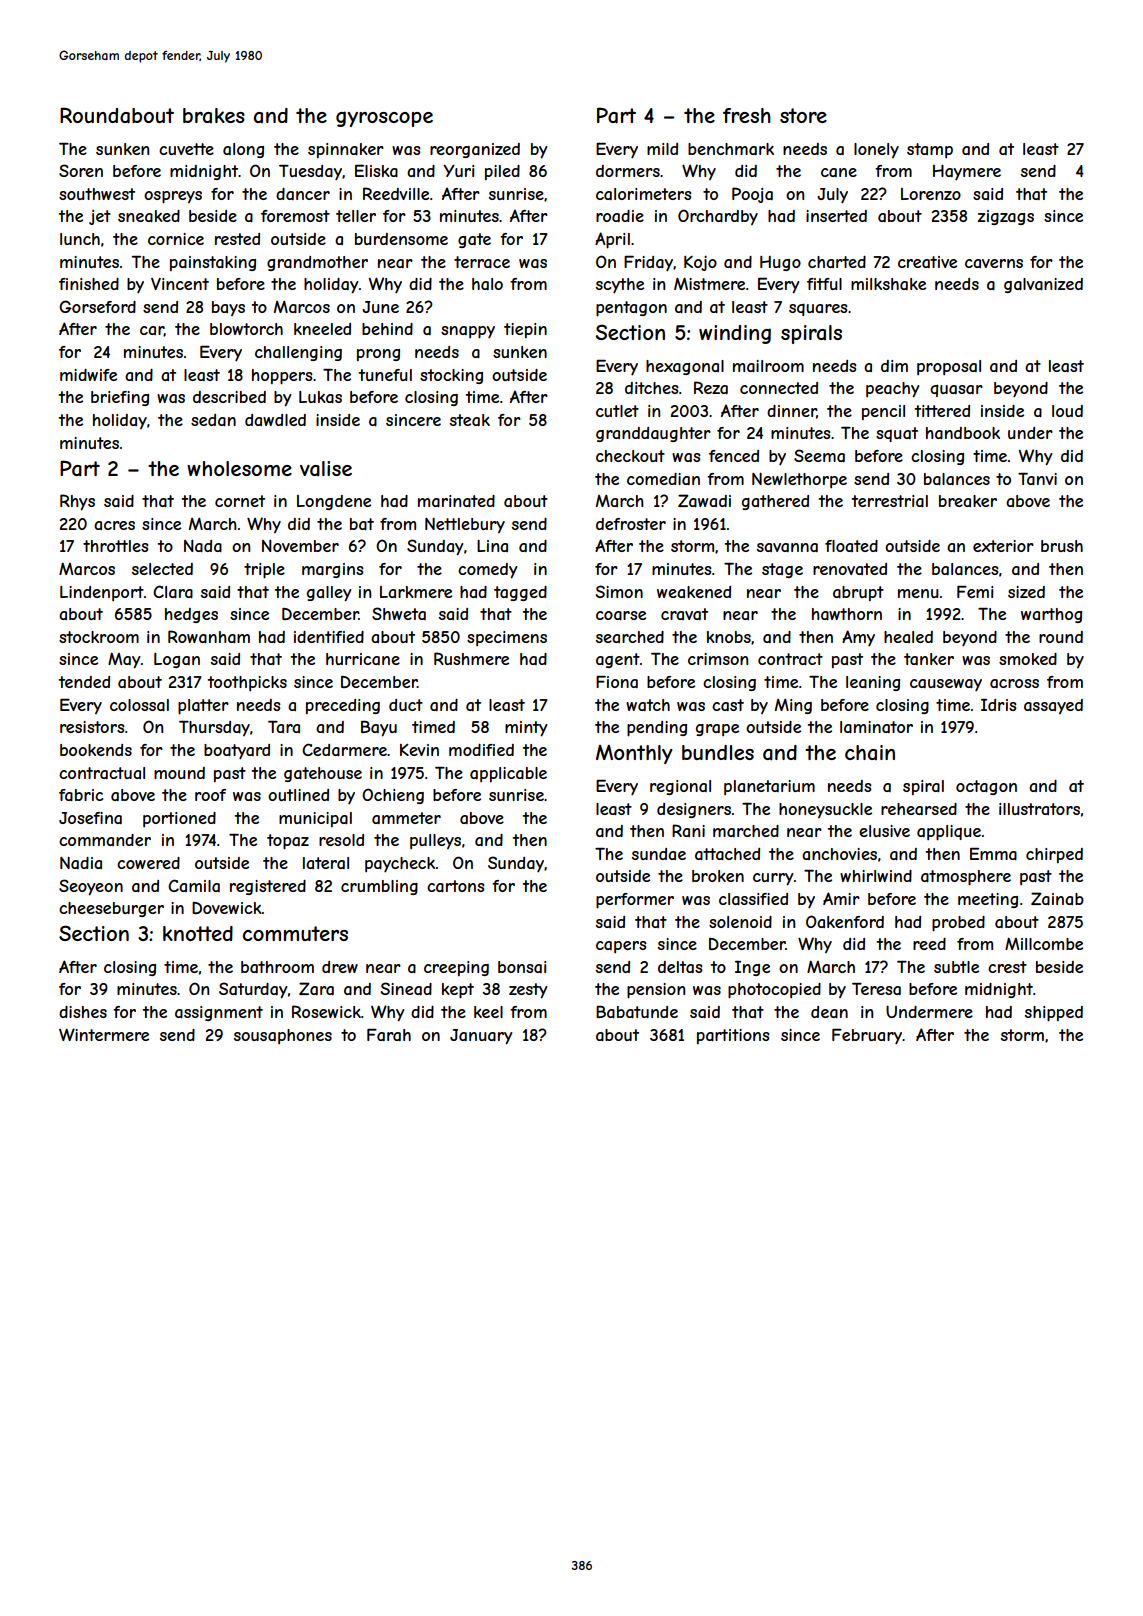 This screenshot has width=1143, height=1616. What do you see at coordinates (889, 501) in the screenshot?
I see `terrestrial` at bounding box center [889, 501].
